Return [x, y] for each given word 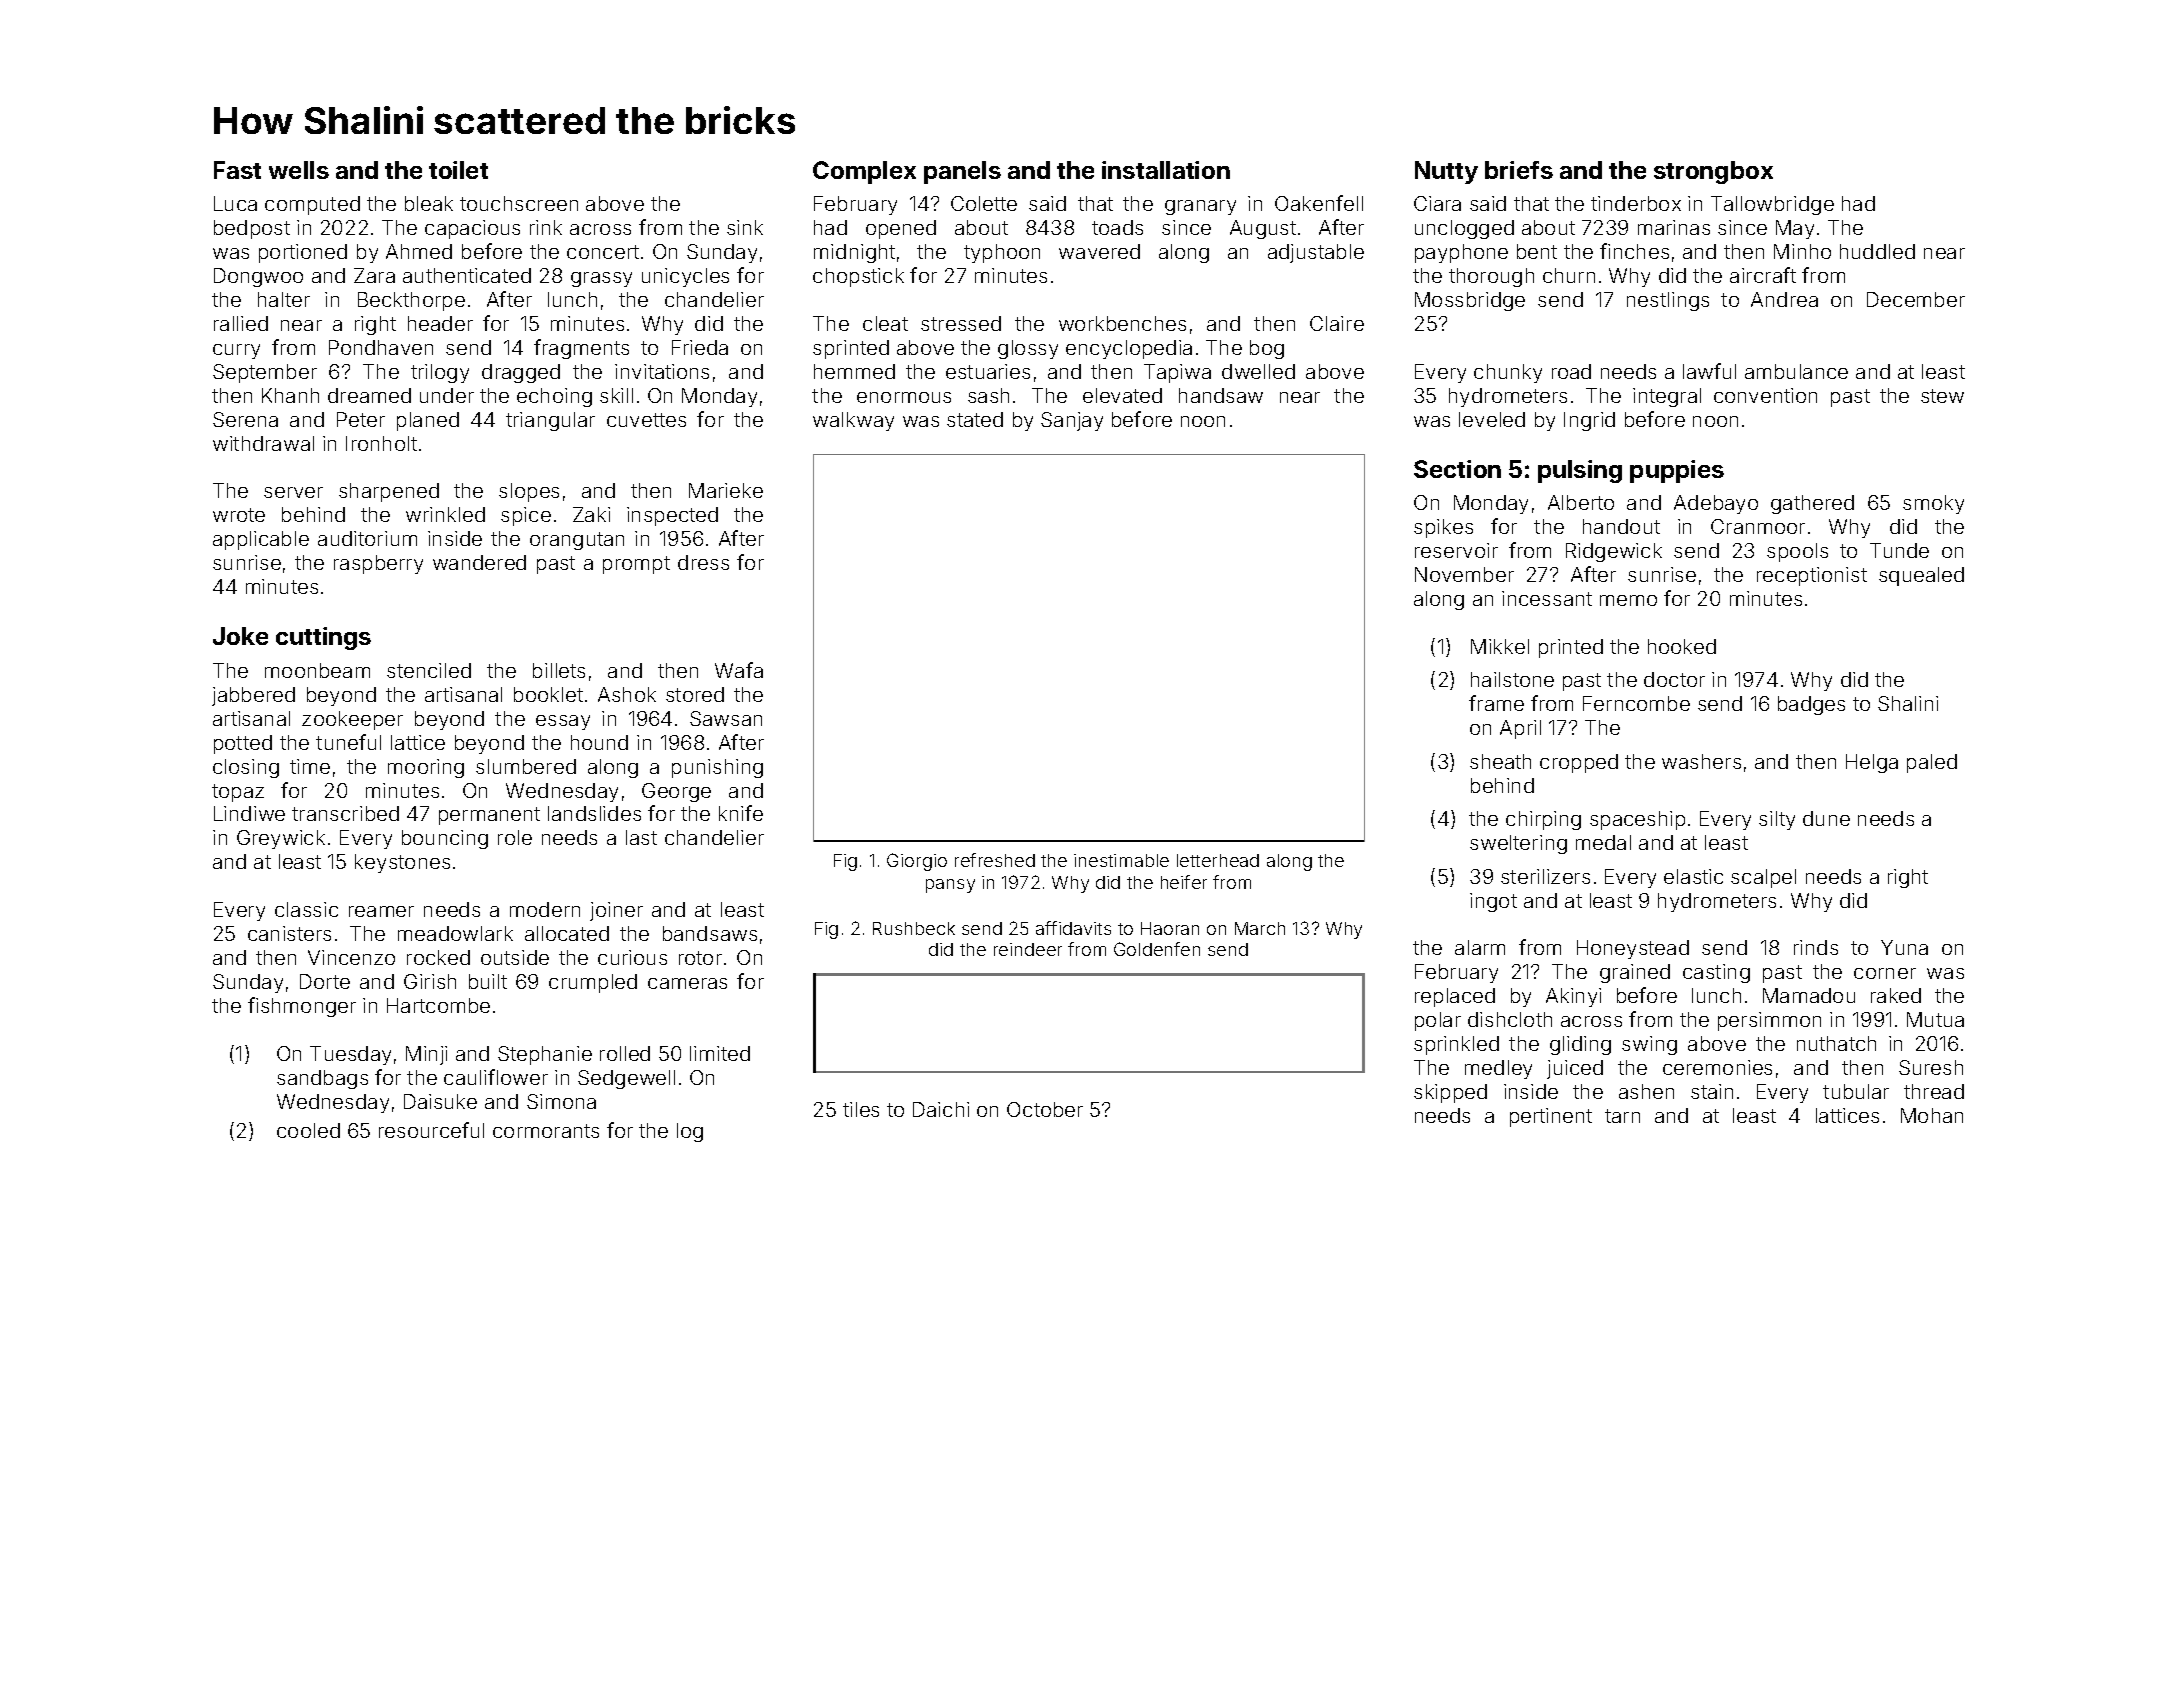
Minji [426, 1055]
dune [1826, 818]
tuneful [348, 742]
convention [1765, 395]
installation [1166, 170]
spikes [1443, 528]
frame [1496, 703]
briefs [1519, 170]
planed [428, 421]
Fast [237, 170]
